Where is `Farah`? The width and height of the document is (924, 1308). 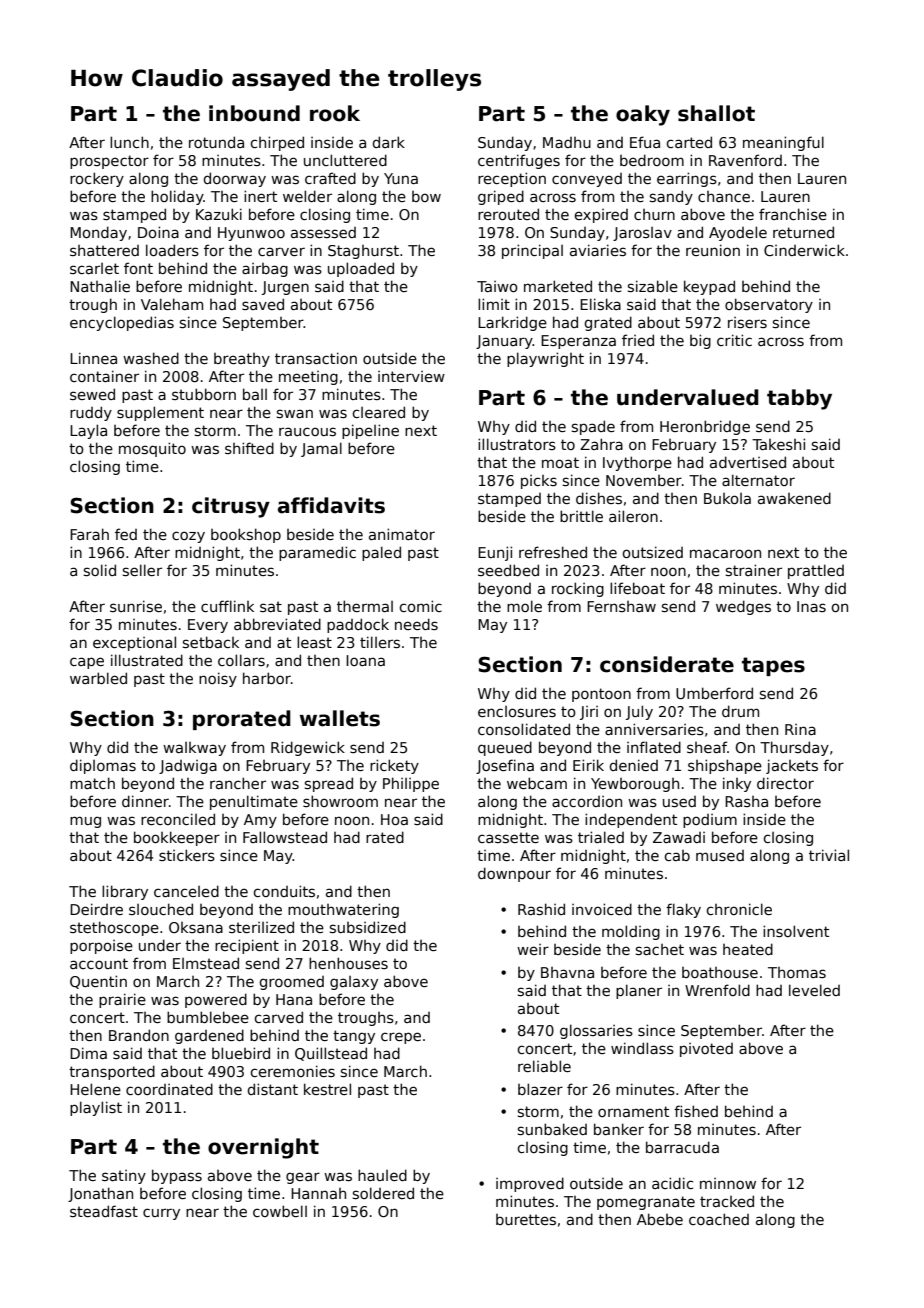
Farah is located at coordinates (89, 534).
